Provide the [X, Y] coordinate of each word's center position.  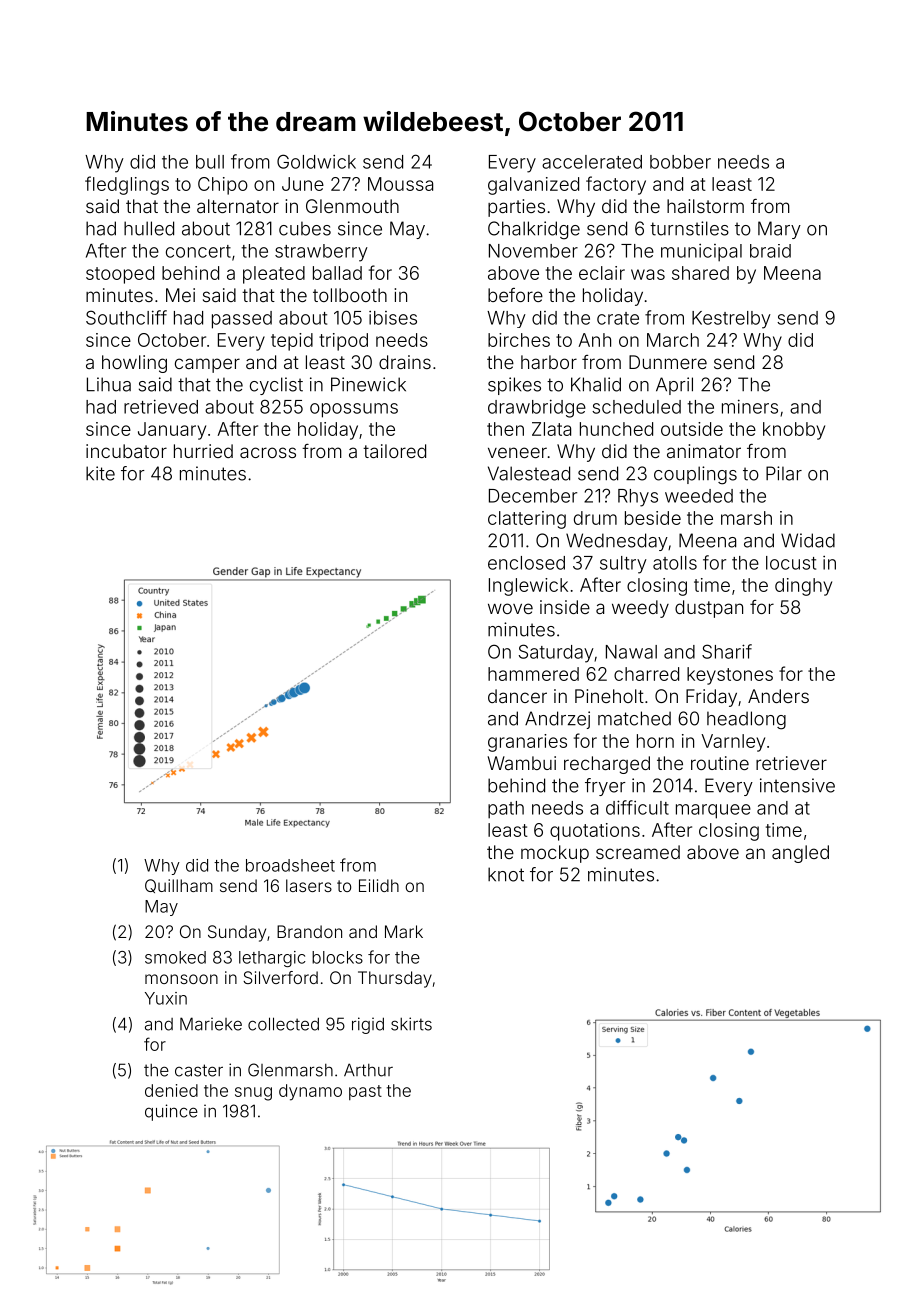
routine [720, 763]
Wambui [521, 763]
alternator [238, 206]
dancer [517, 696]
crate [618, 318]
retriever [791, 763]
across [268, 452]
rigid [368, 1025]
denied [171, 1090]
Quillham [179, 886]
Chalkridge [534, 230]
